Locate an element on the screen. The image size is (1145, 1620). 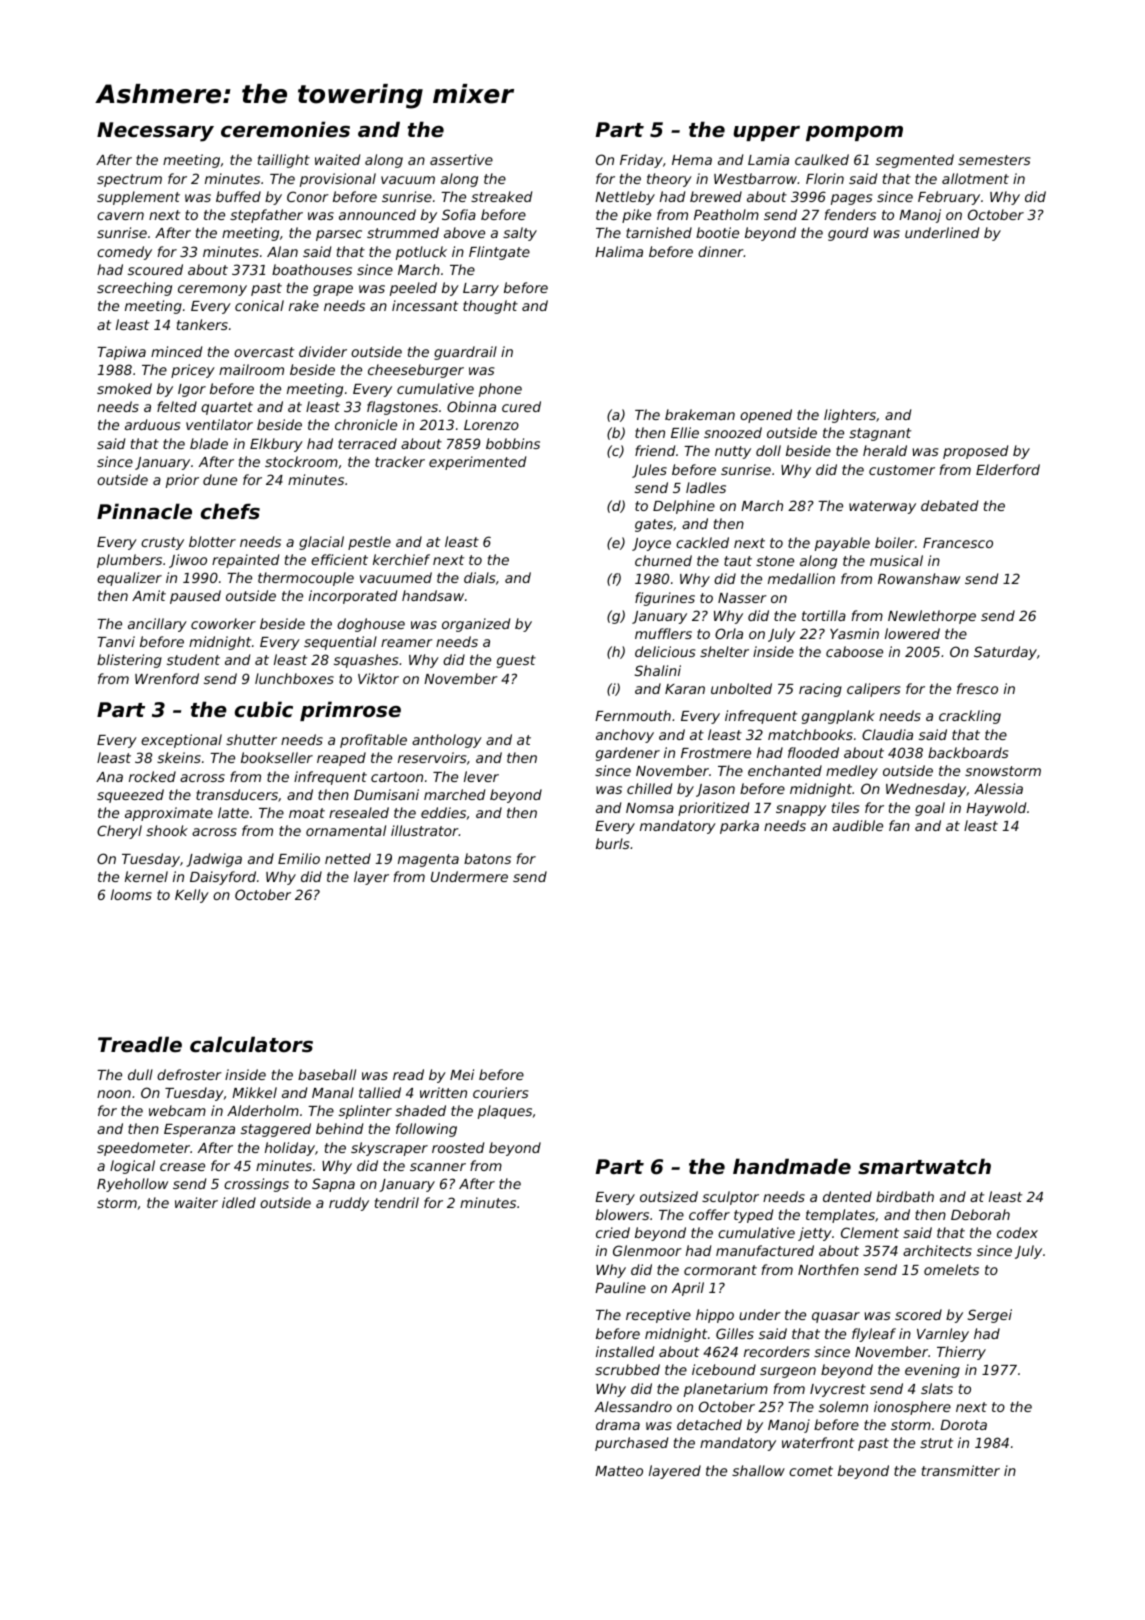
handmade is located at coordinates (792, 1166).
